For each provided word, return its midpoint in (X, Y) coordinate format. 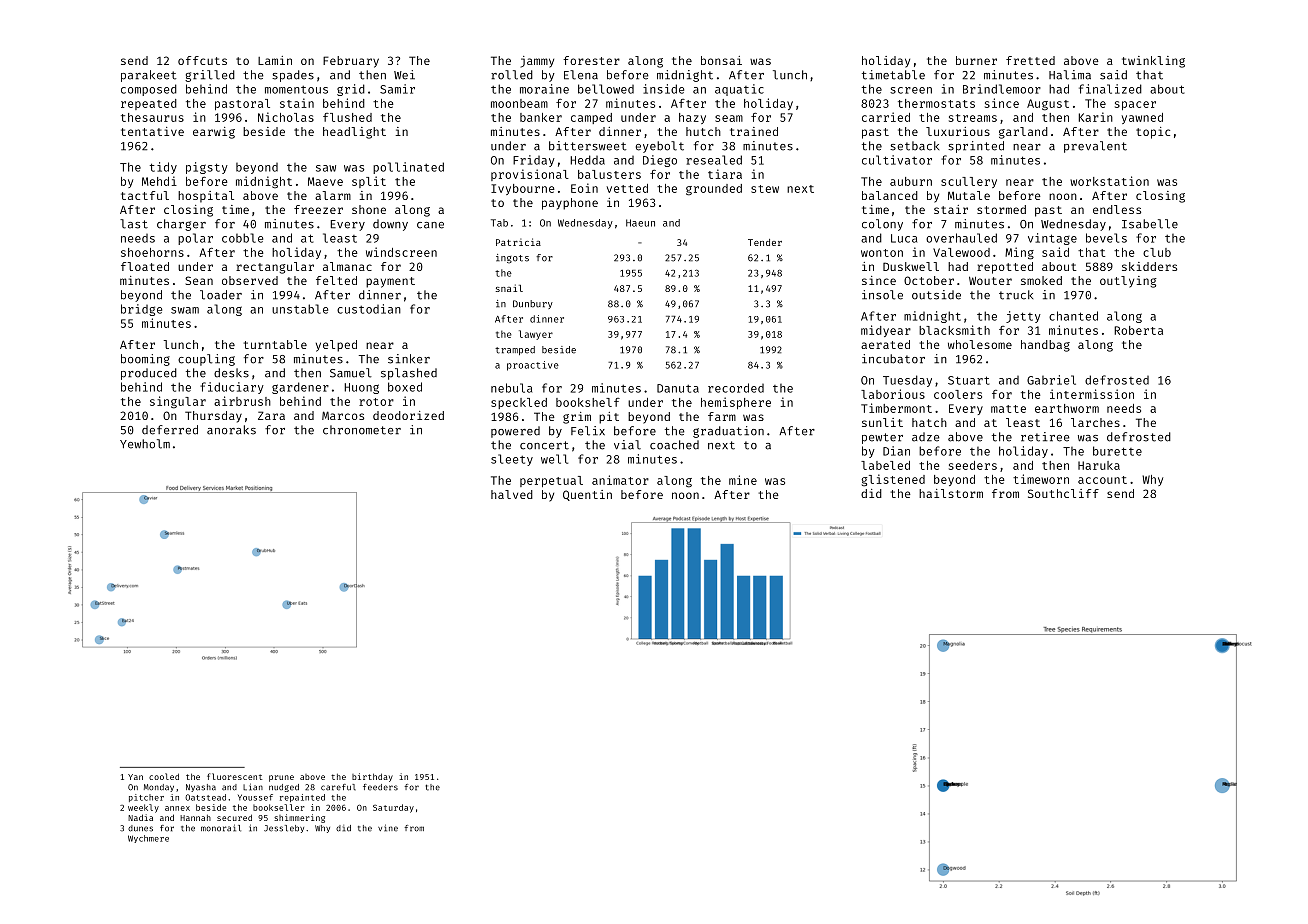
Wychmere (148, 839)
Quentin (587, 495)
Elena (581, 75)
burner (976, 60)
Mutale (969, 195)
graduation (728, 432)
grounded (714, 190)
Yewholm (145, 444)
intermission (1092, 394)
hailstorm (951, 493)
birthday (372, 777)
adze (925, 437)
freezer (318, 209)
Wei (404, 75)
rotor (376, 402)
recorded (736, 388)
